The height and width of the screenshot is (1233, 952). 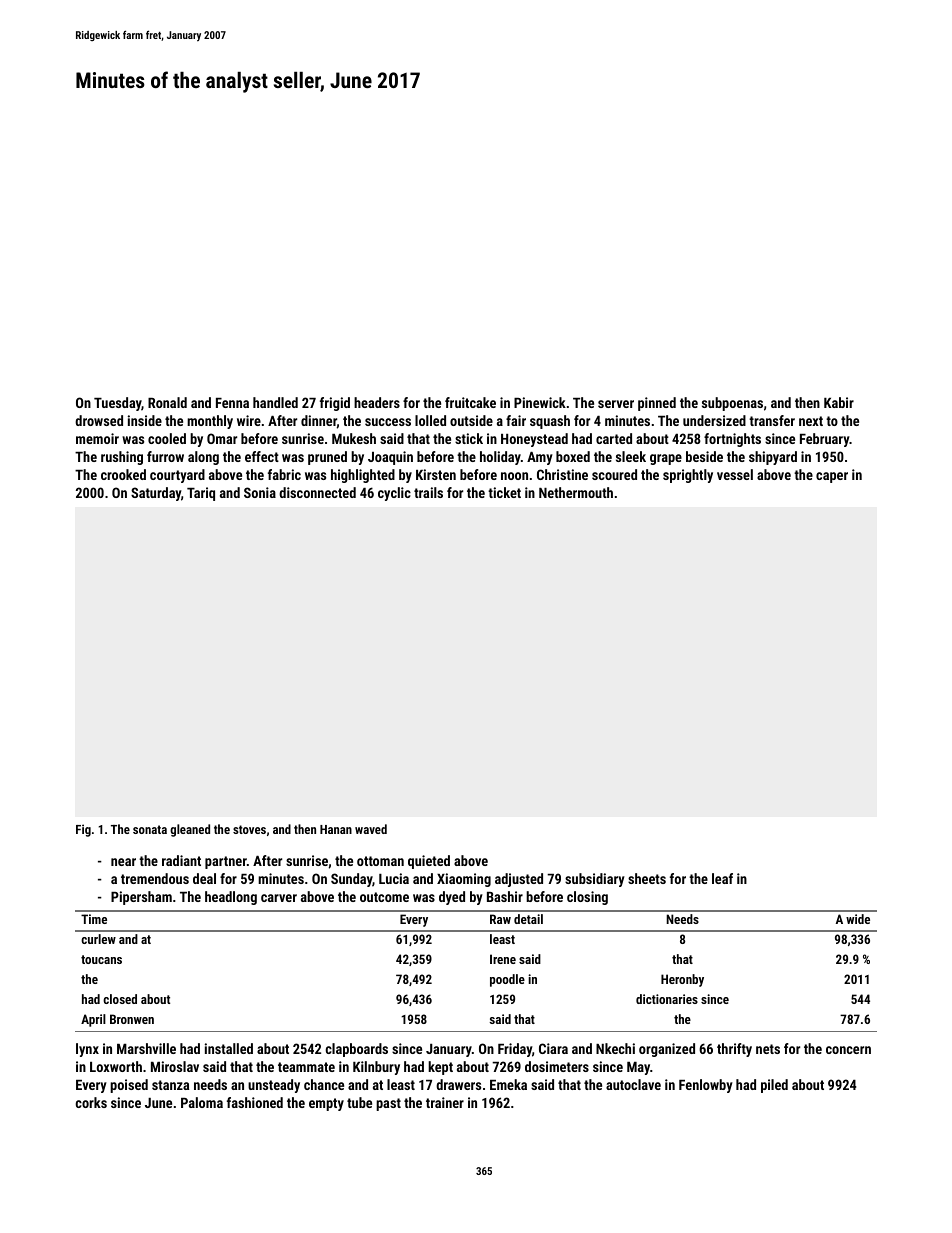 What do you see at coordinates (464, 880) in the screenshot?
I see `Xiaoming` at bounding box center [464, 880].
